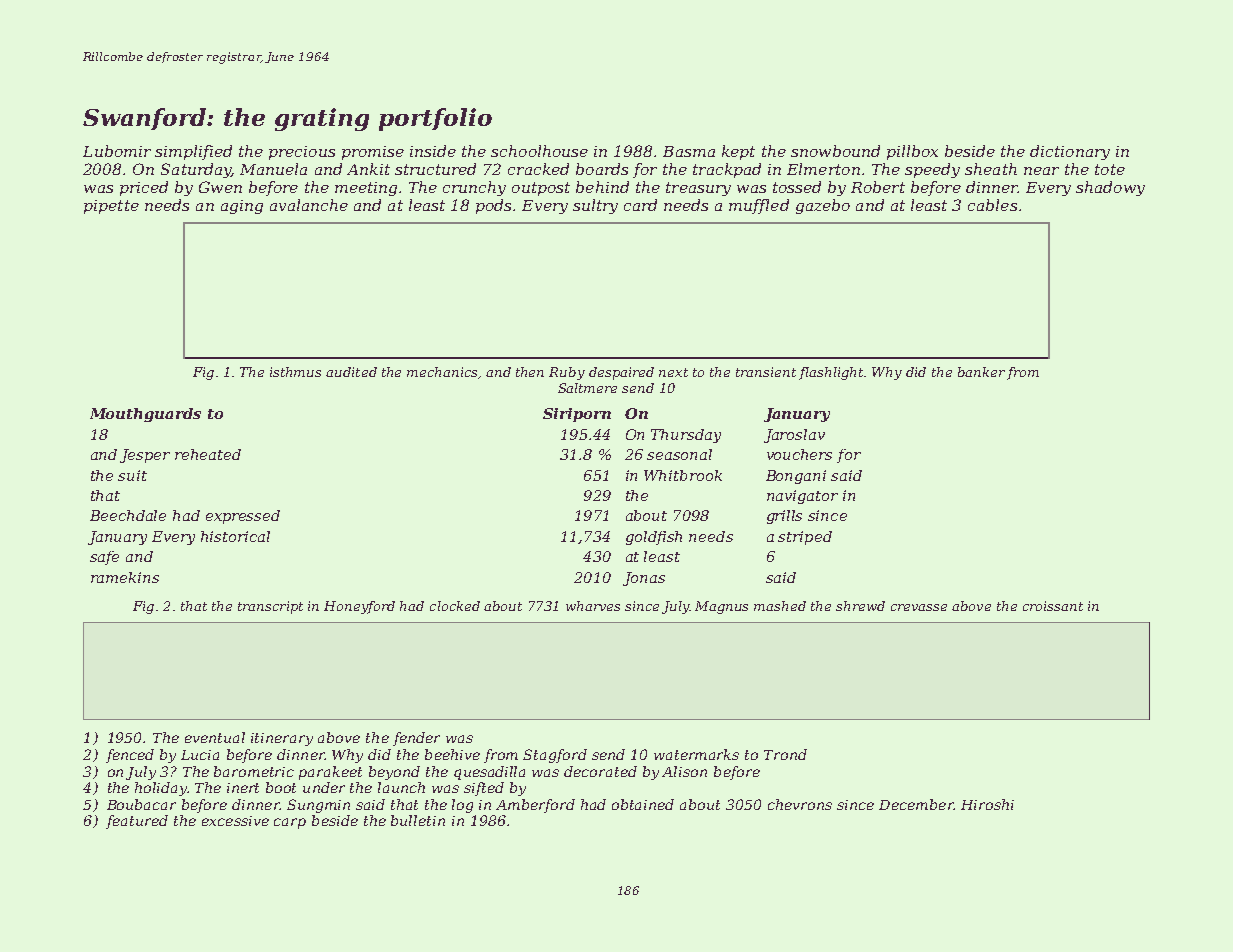 Image resolution: width=1233 pixels, height=952 pixels. Describe the element at coordinates (912, 152) in the page. I see `pillbox` at that location.
